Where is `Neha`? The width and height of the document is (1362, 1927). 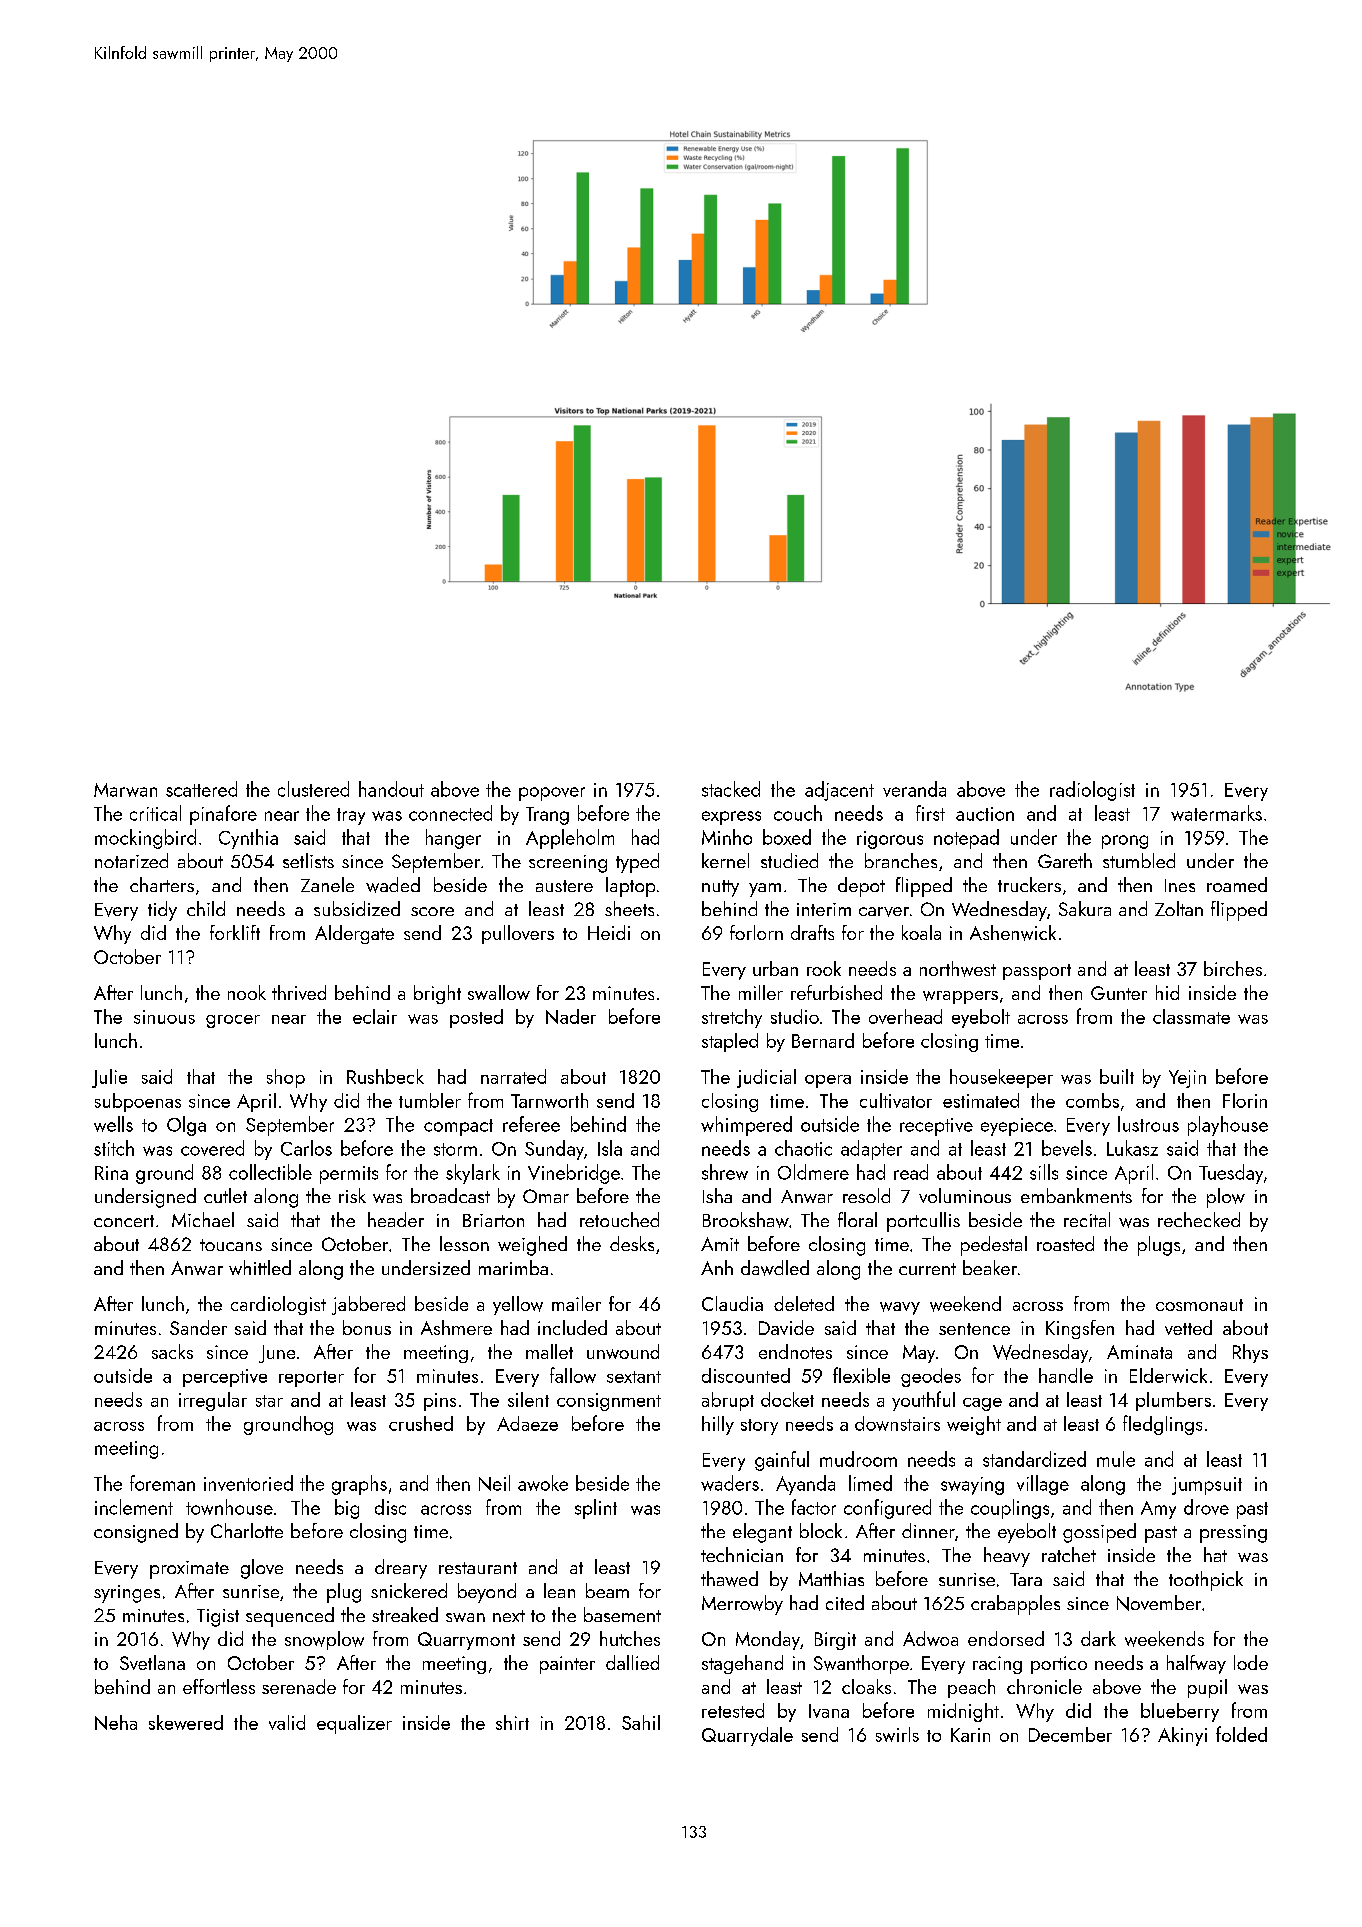
Neha is located at coordinates (116, 1722).
